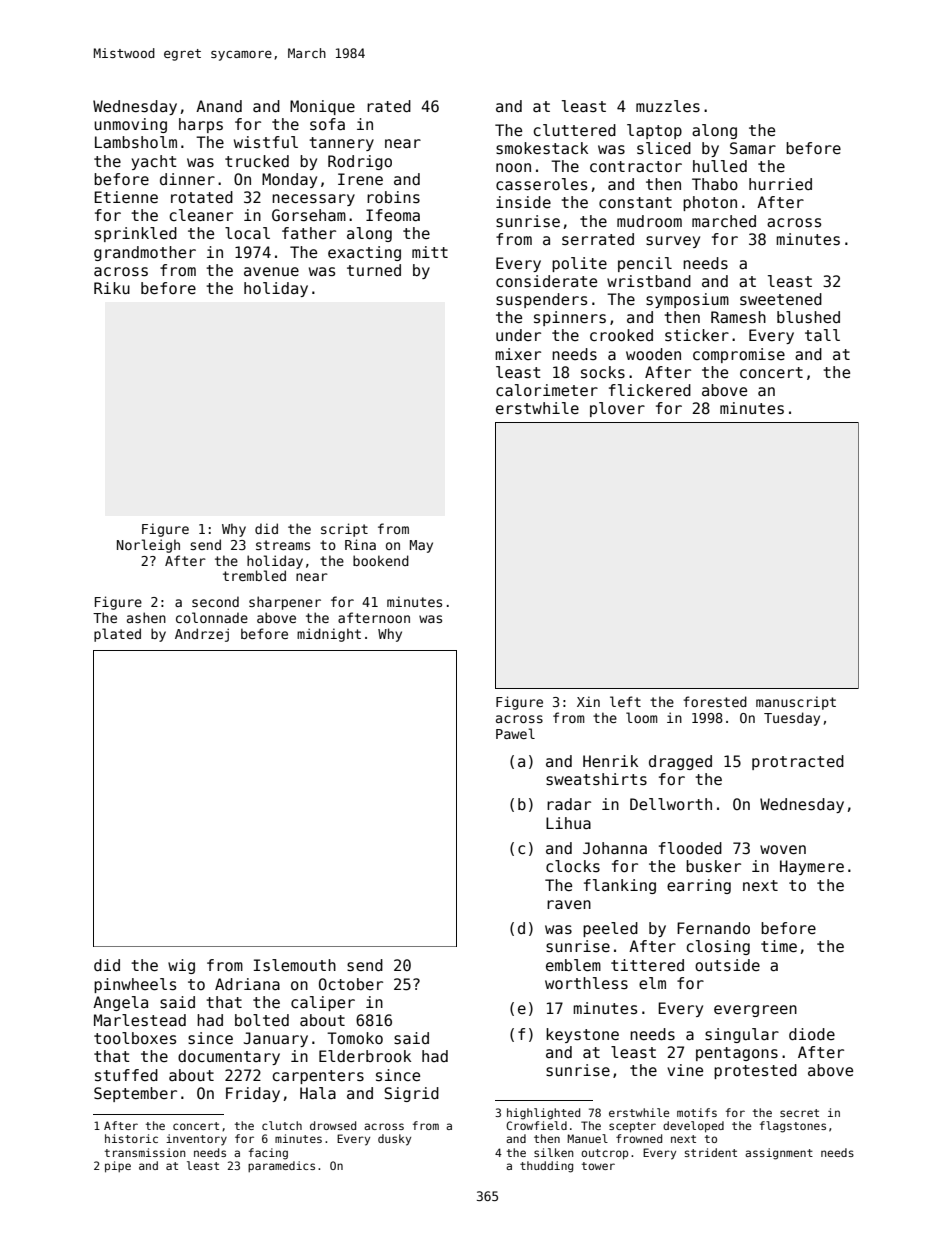 This document has width=952, height=1233. What do you see at coordinates (617, 409) in the document?
I see `plover` at bounding box center [617, 409].
